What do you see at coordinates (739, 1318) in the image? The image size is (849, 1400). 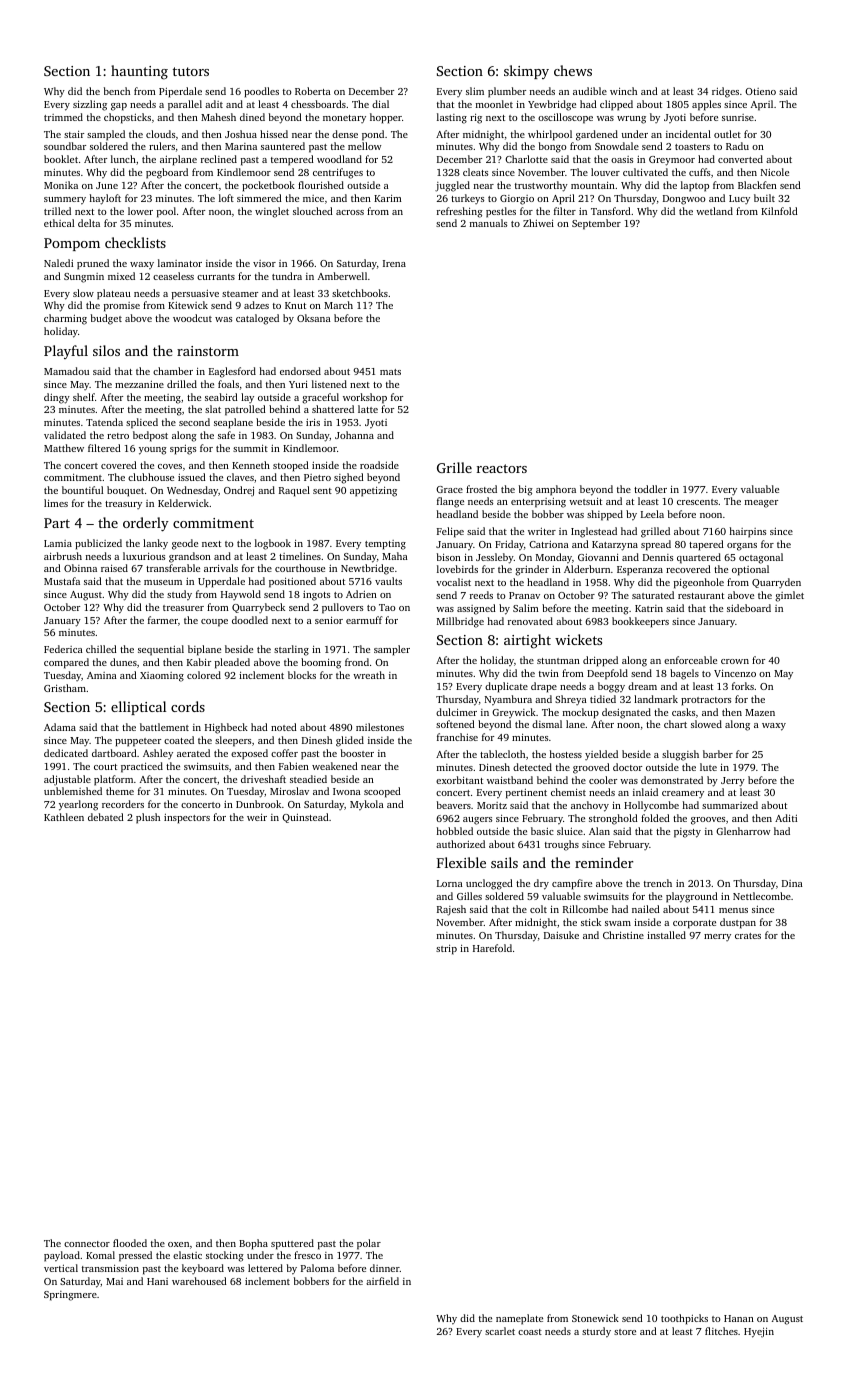 I see `Hanan` at bounding box center [739, 1318].
